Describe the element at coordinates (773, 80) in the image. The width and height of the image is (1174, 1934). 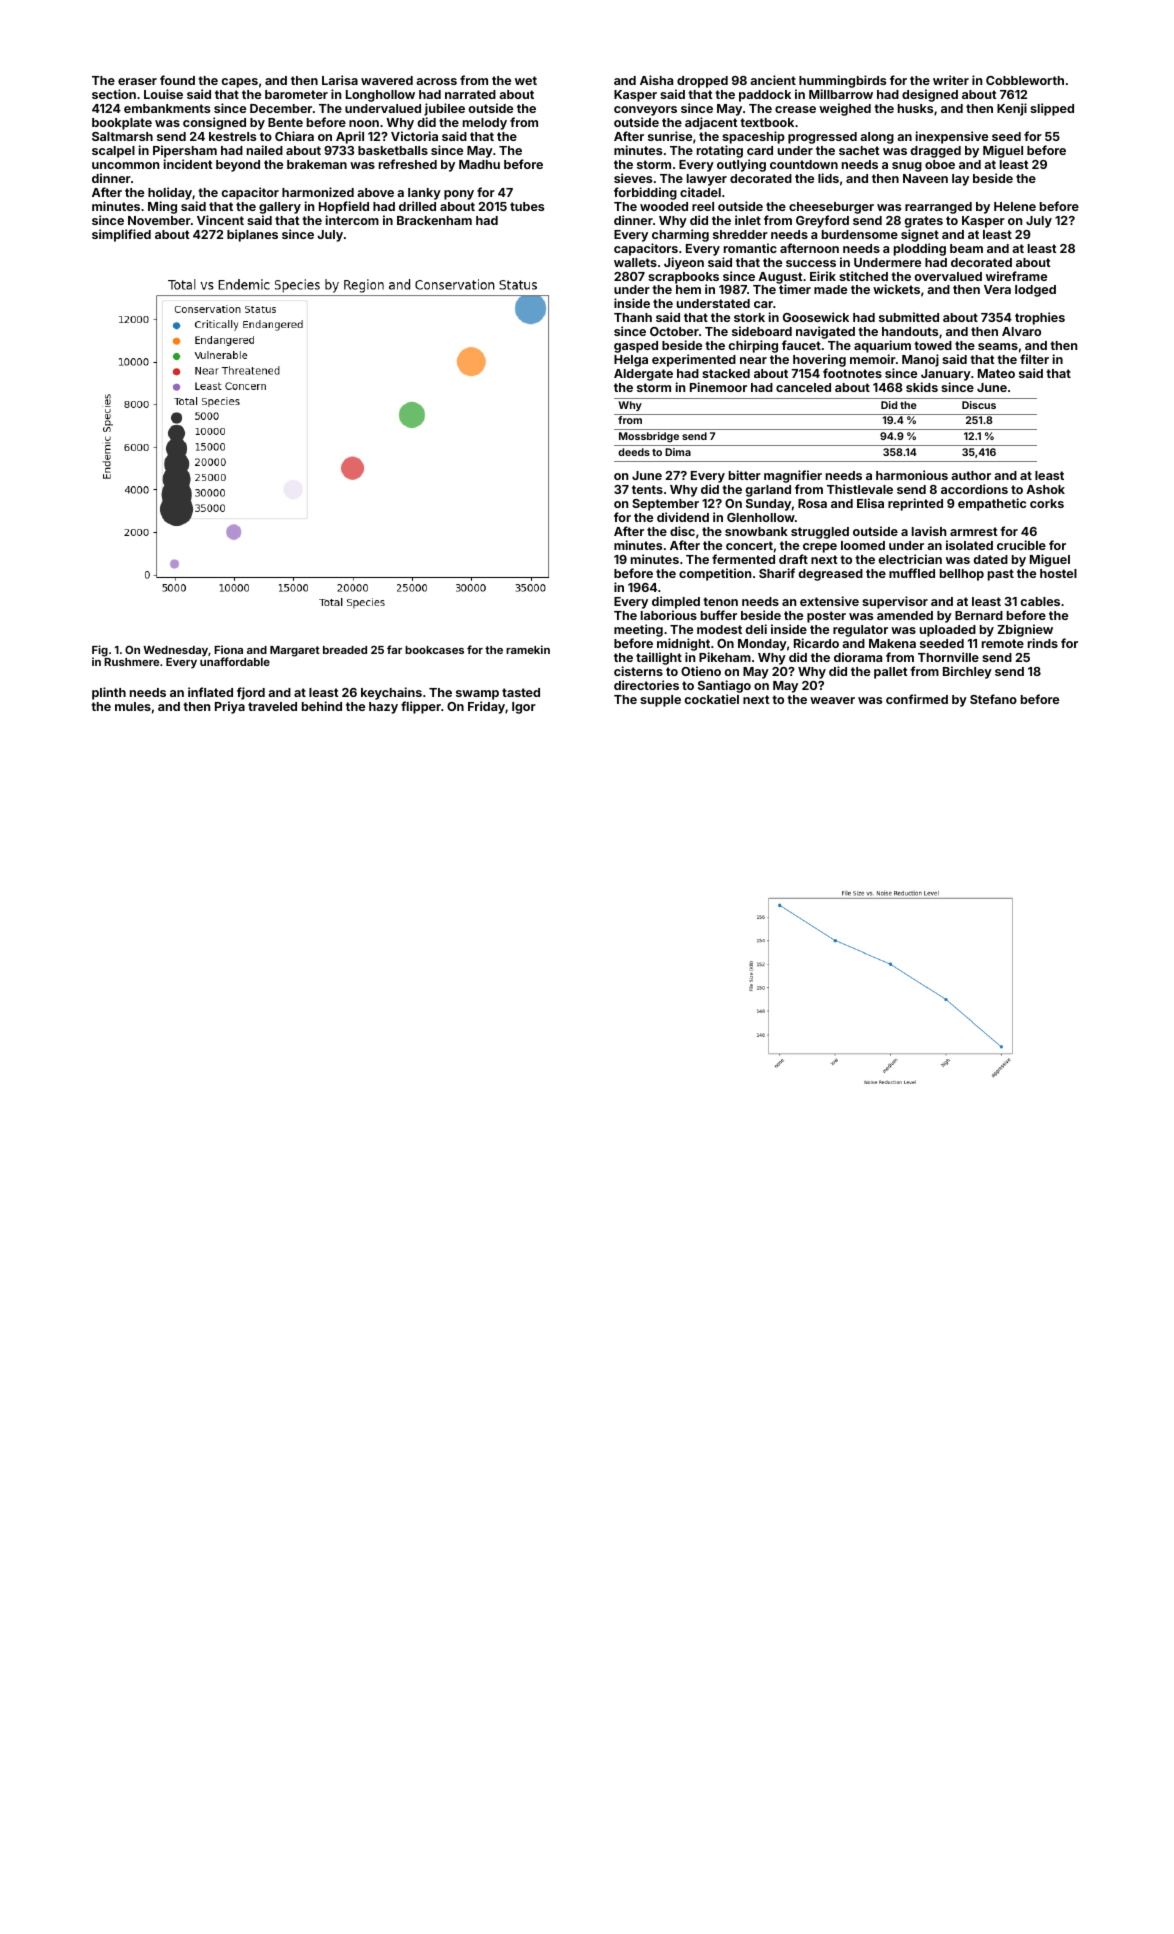
I see `ancient` at that location.
